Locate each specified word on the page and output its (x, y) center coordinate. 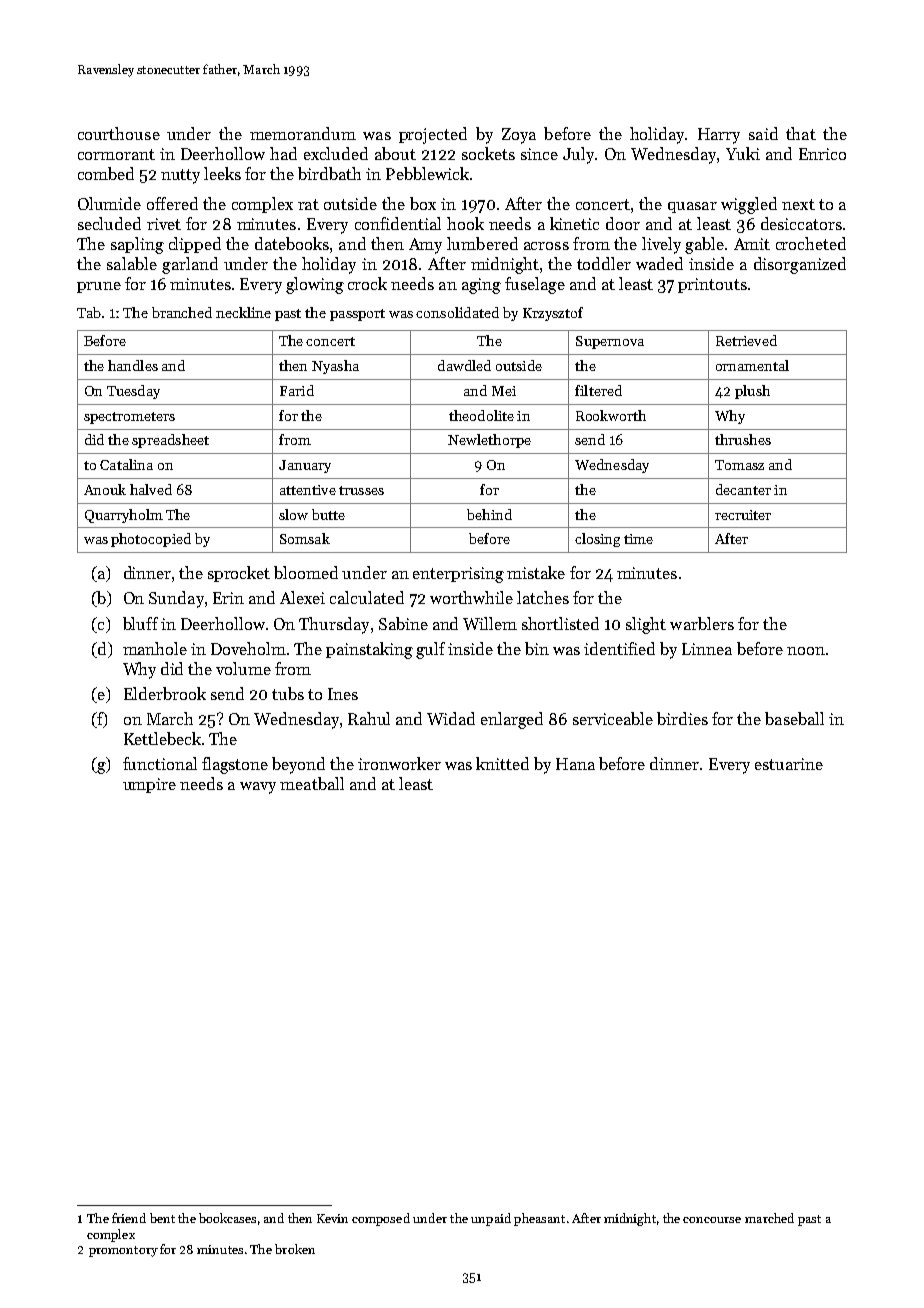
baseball (794, 718)
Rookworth (611, 415)
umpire (149, 785)
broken (295, 1249)
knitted (502, 763)
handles (133, 365)
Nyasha (335, 367)
